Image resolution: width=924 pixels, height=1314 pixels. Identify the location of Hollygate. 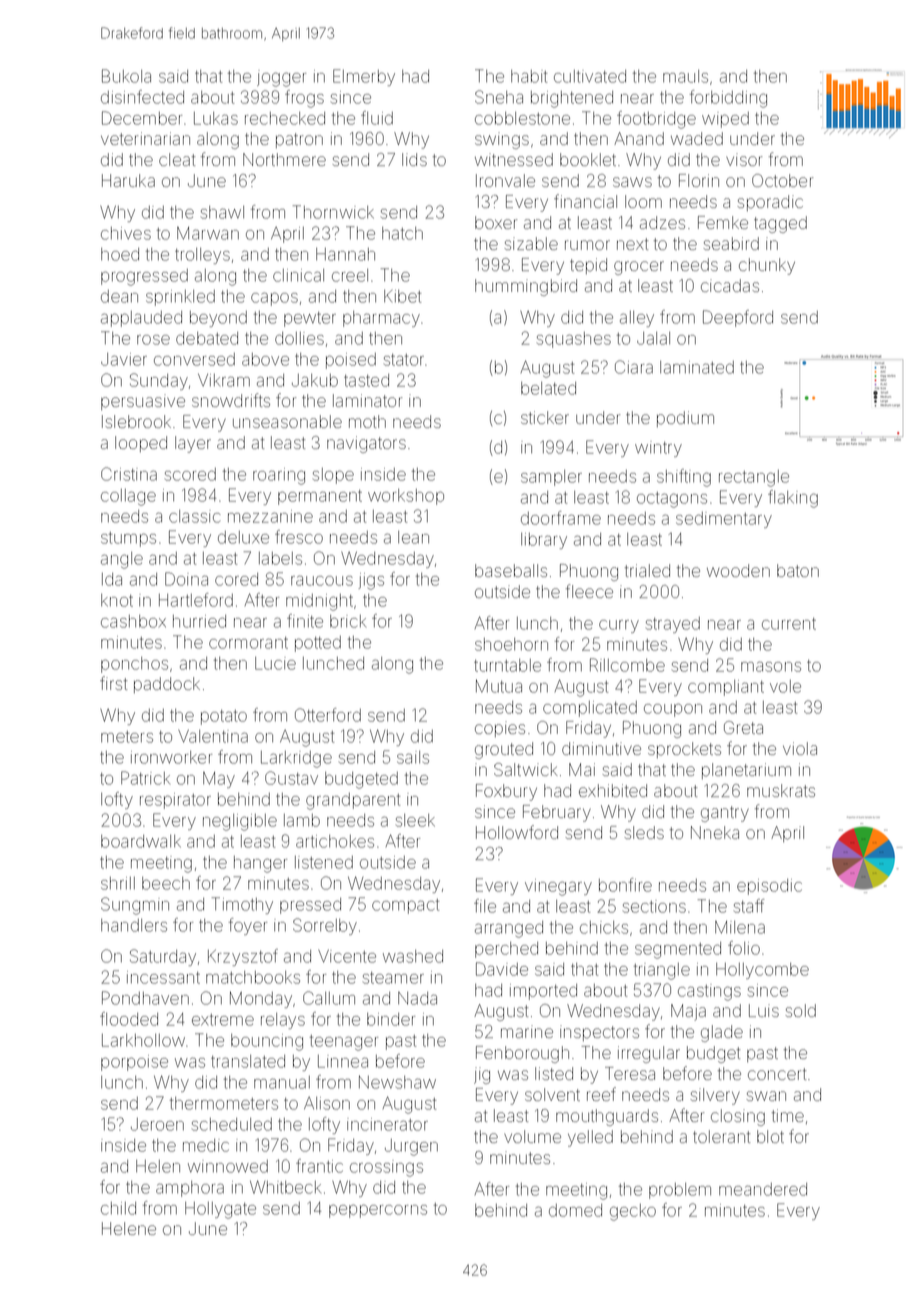
(220, 1210).
